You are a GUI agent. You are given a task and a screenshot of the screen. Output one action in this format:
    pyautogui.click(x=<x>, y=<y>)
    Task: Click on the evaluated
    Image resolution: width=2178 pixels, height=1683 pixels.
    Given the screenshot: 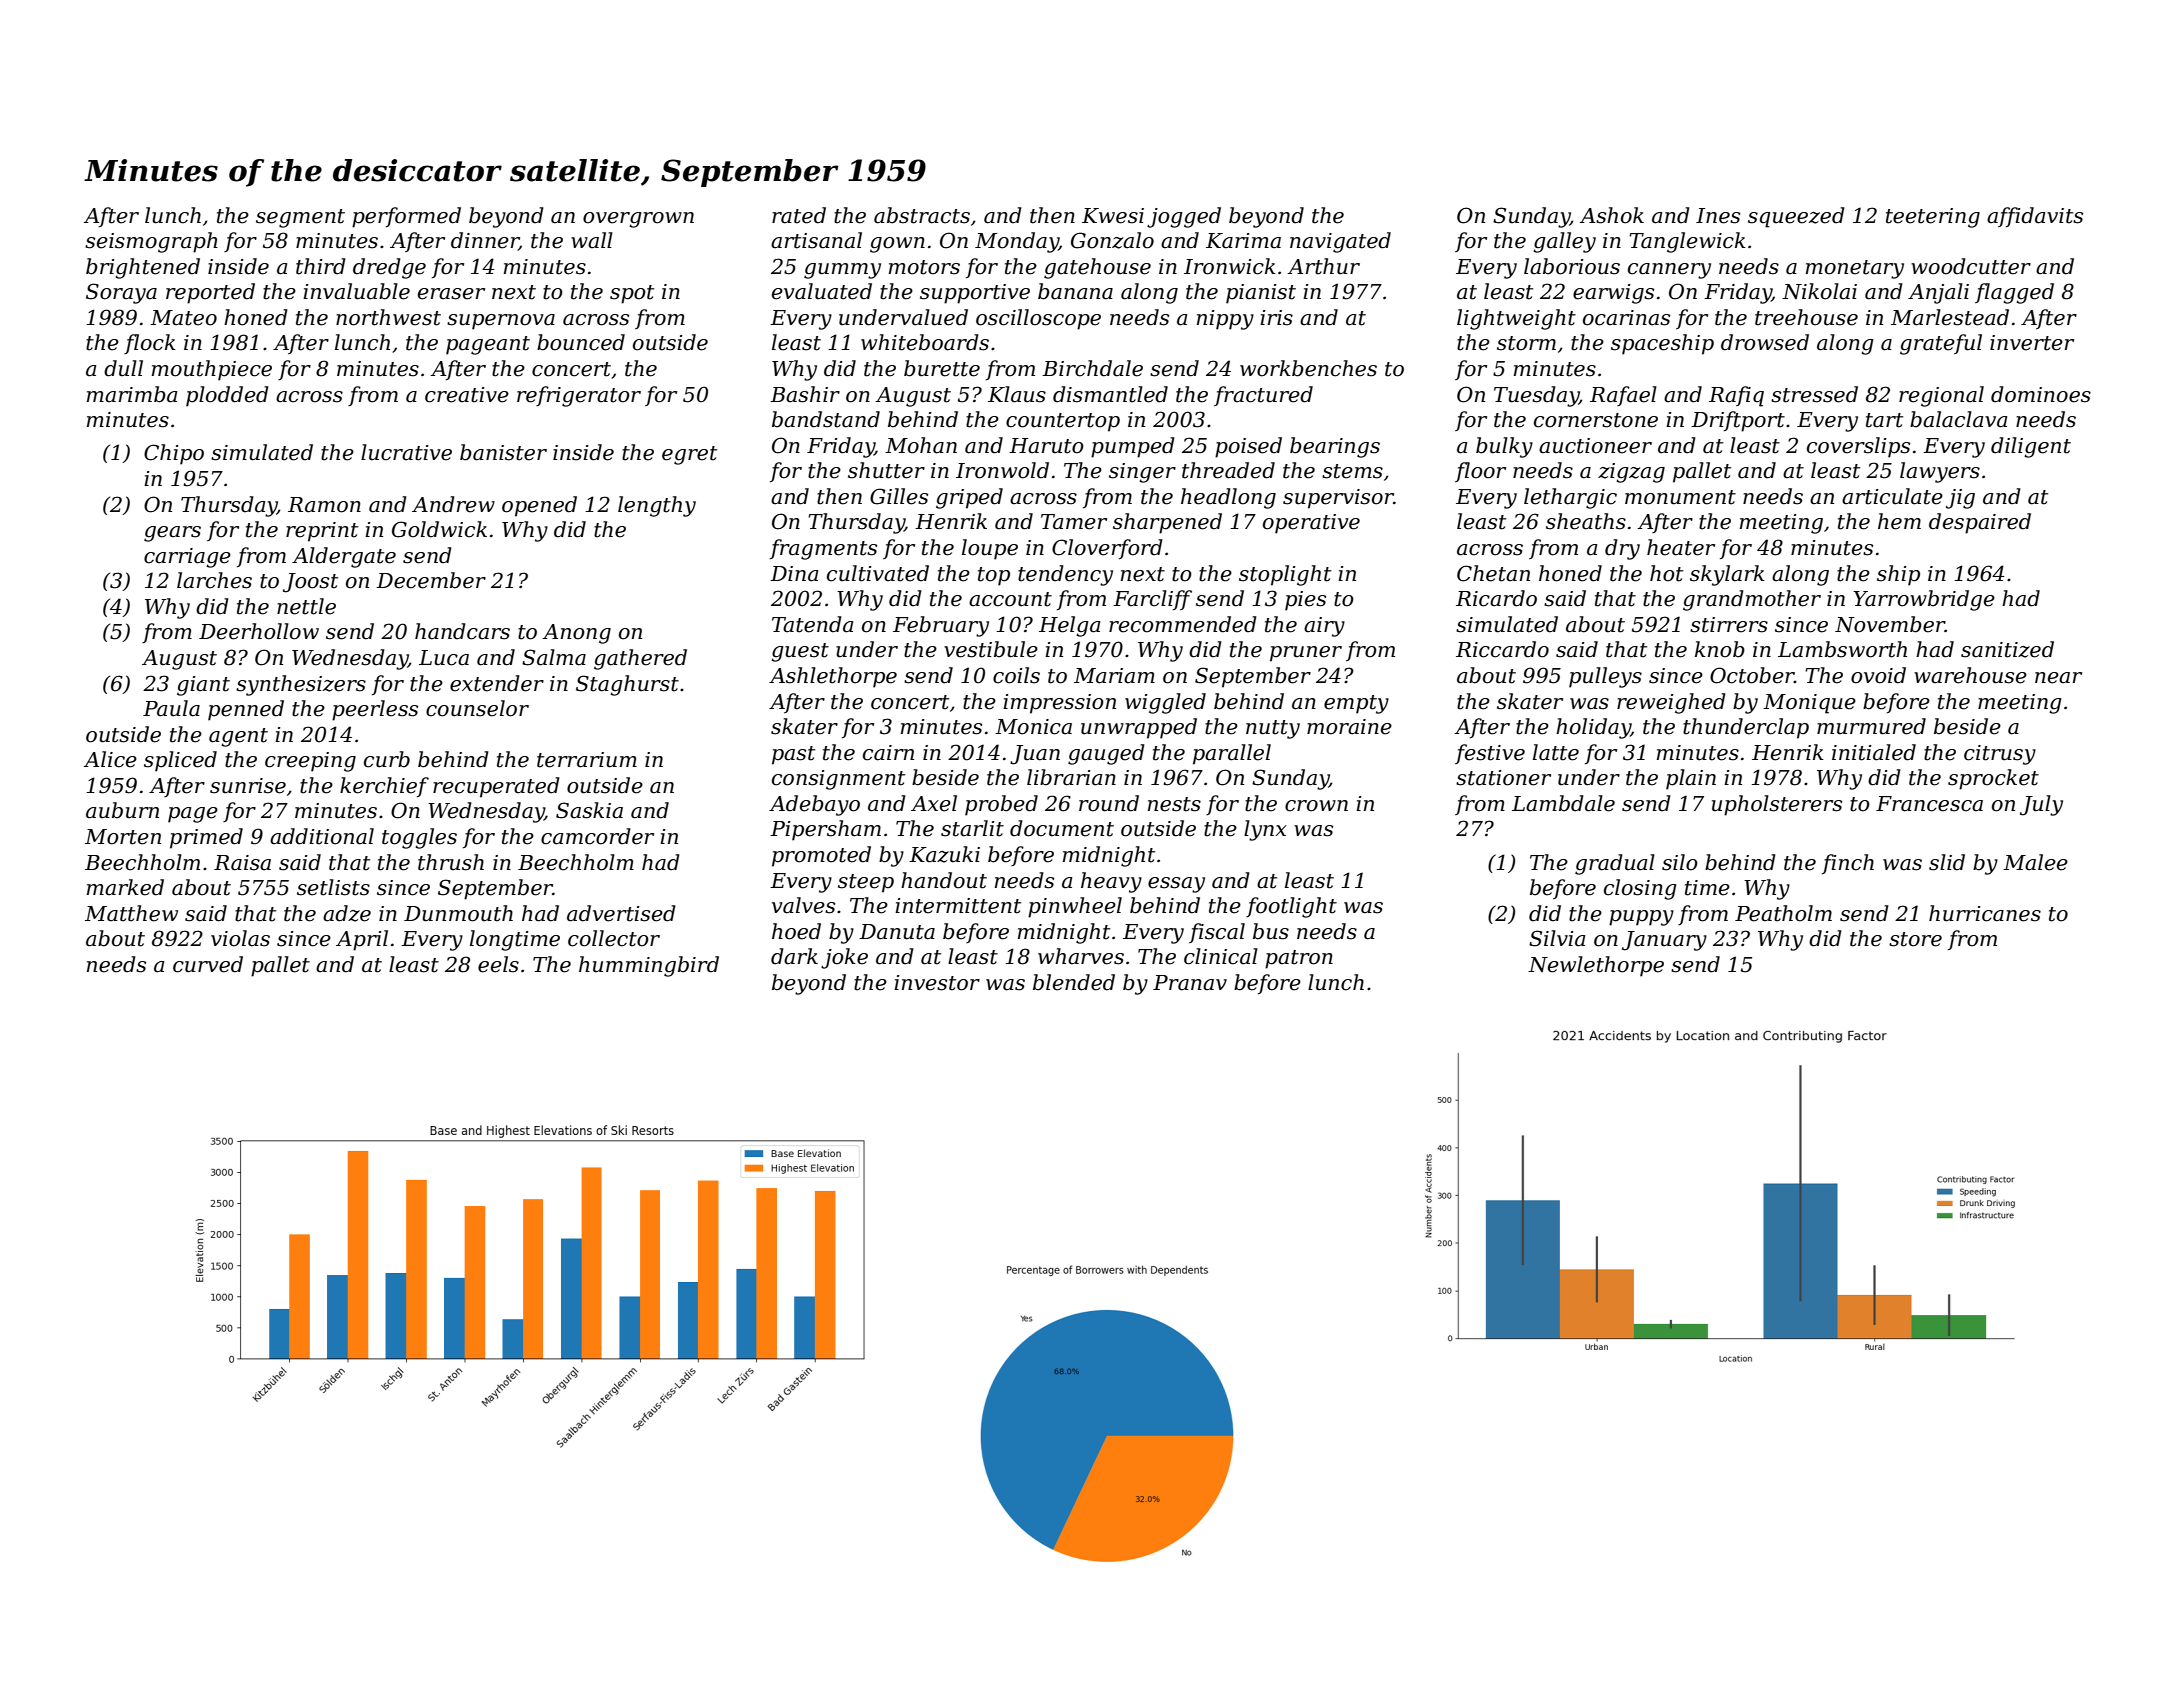 What is the action you would take?
    pyautogui.click(x=822, y=291)
